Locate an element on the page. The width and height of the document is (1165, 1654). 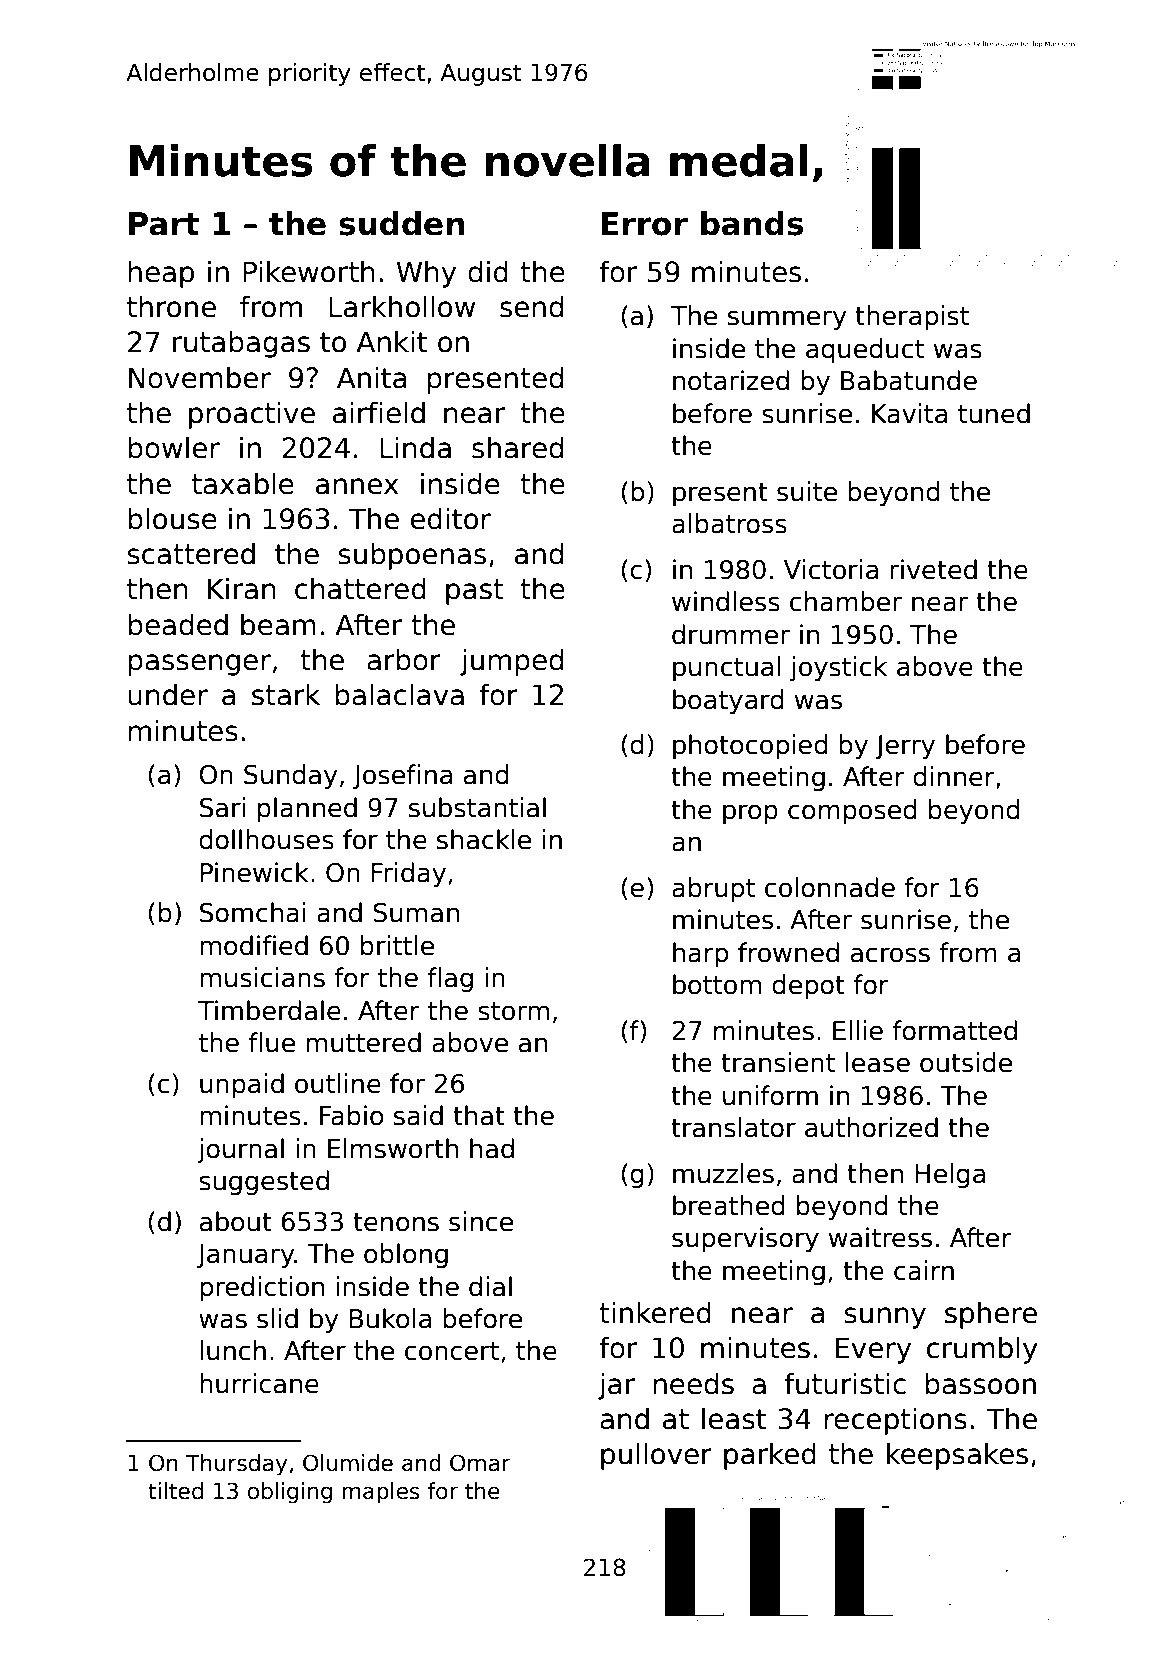
obliging is located at coordinates (290, 1493).
